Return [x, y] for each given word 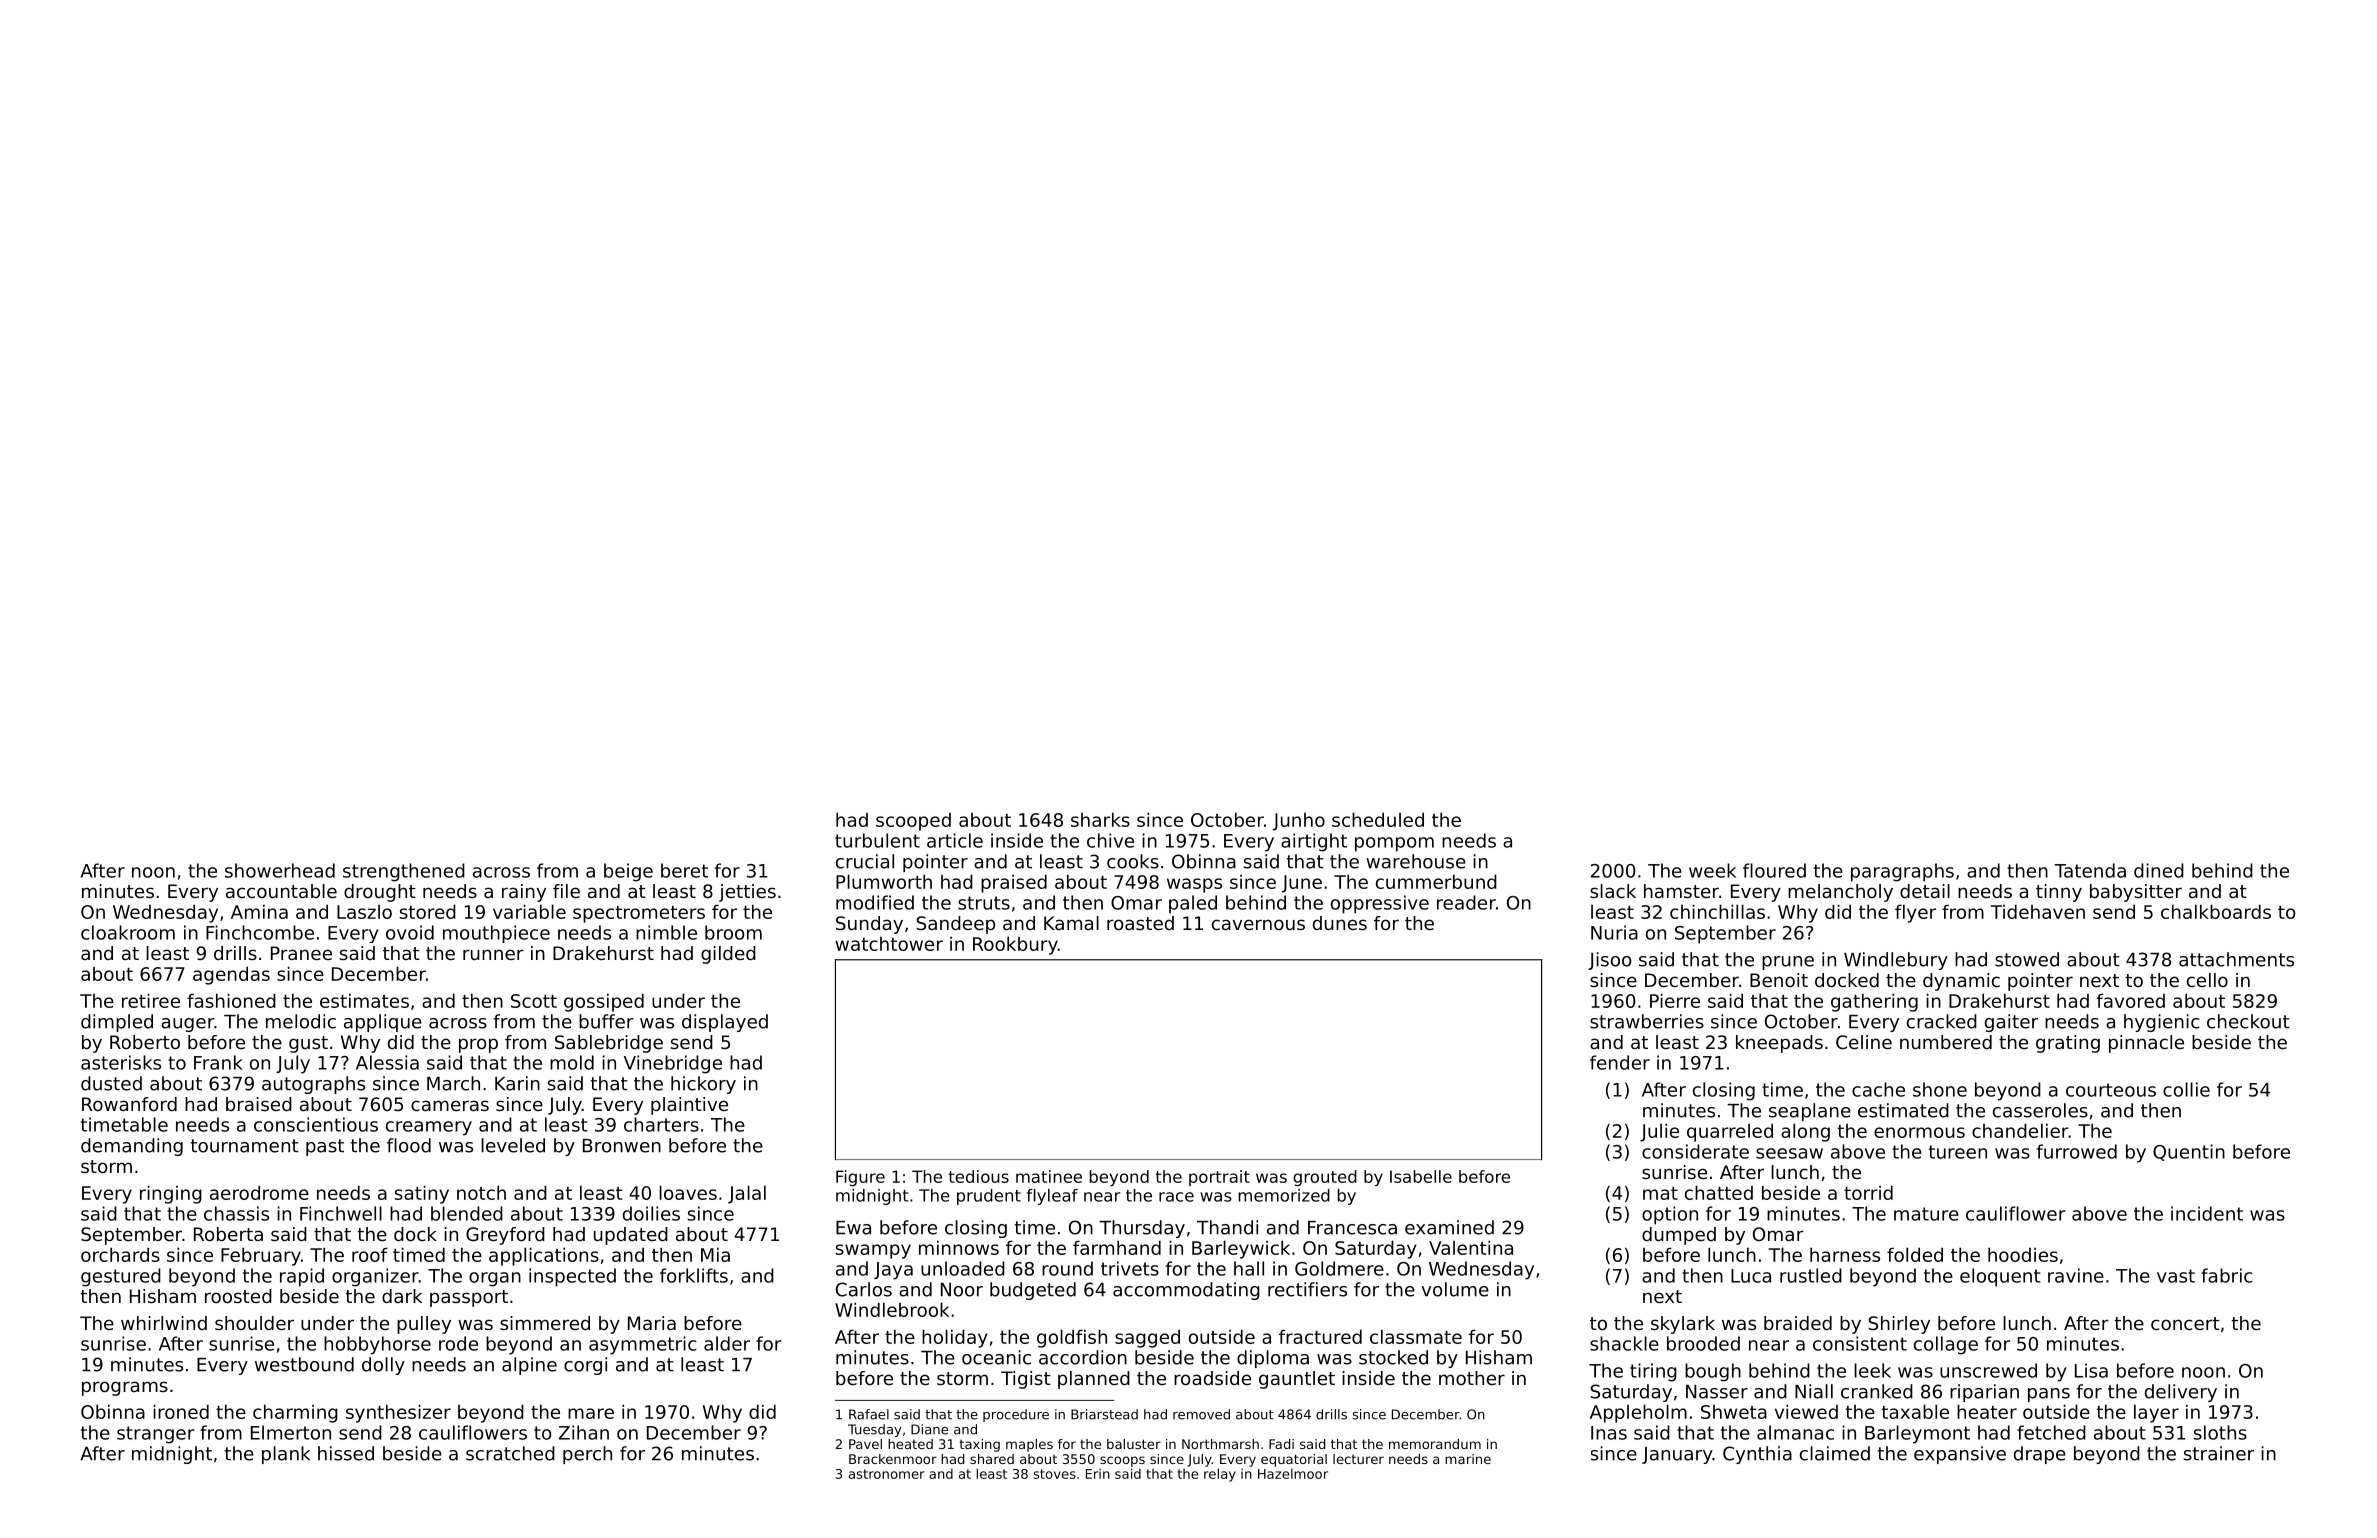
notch [481, 1192]
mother [1472, 1378]
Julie [1659, 1132]
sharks [1100, 819]
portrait [1219, 1178]
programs [125, 1388]
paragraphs [1902, 872]
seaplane [1810, 1112]
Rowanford [129, 1104]
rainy [524, 893]
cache [1878, 1089]
